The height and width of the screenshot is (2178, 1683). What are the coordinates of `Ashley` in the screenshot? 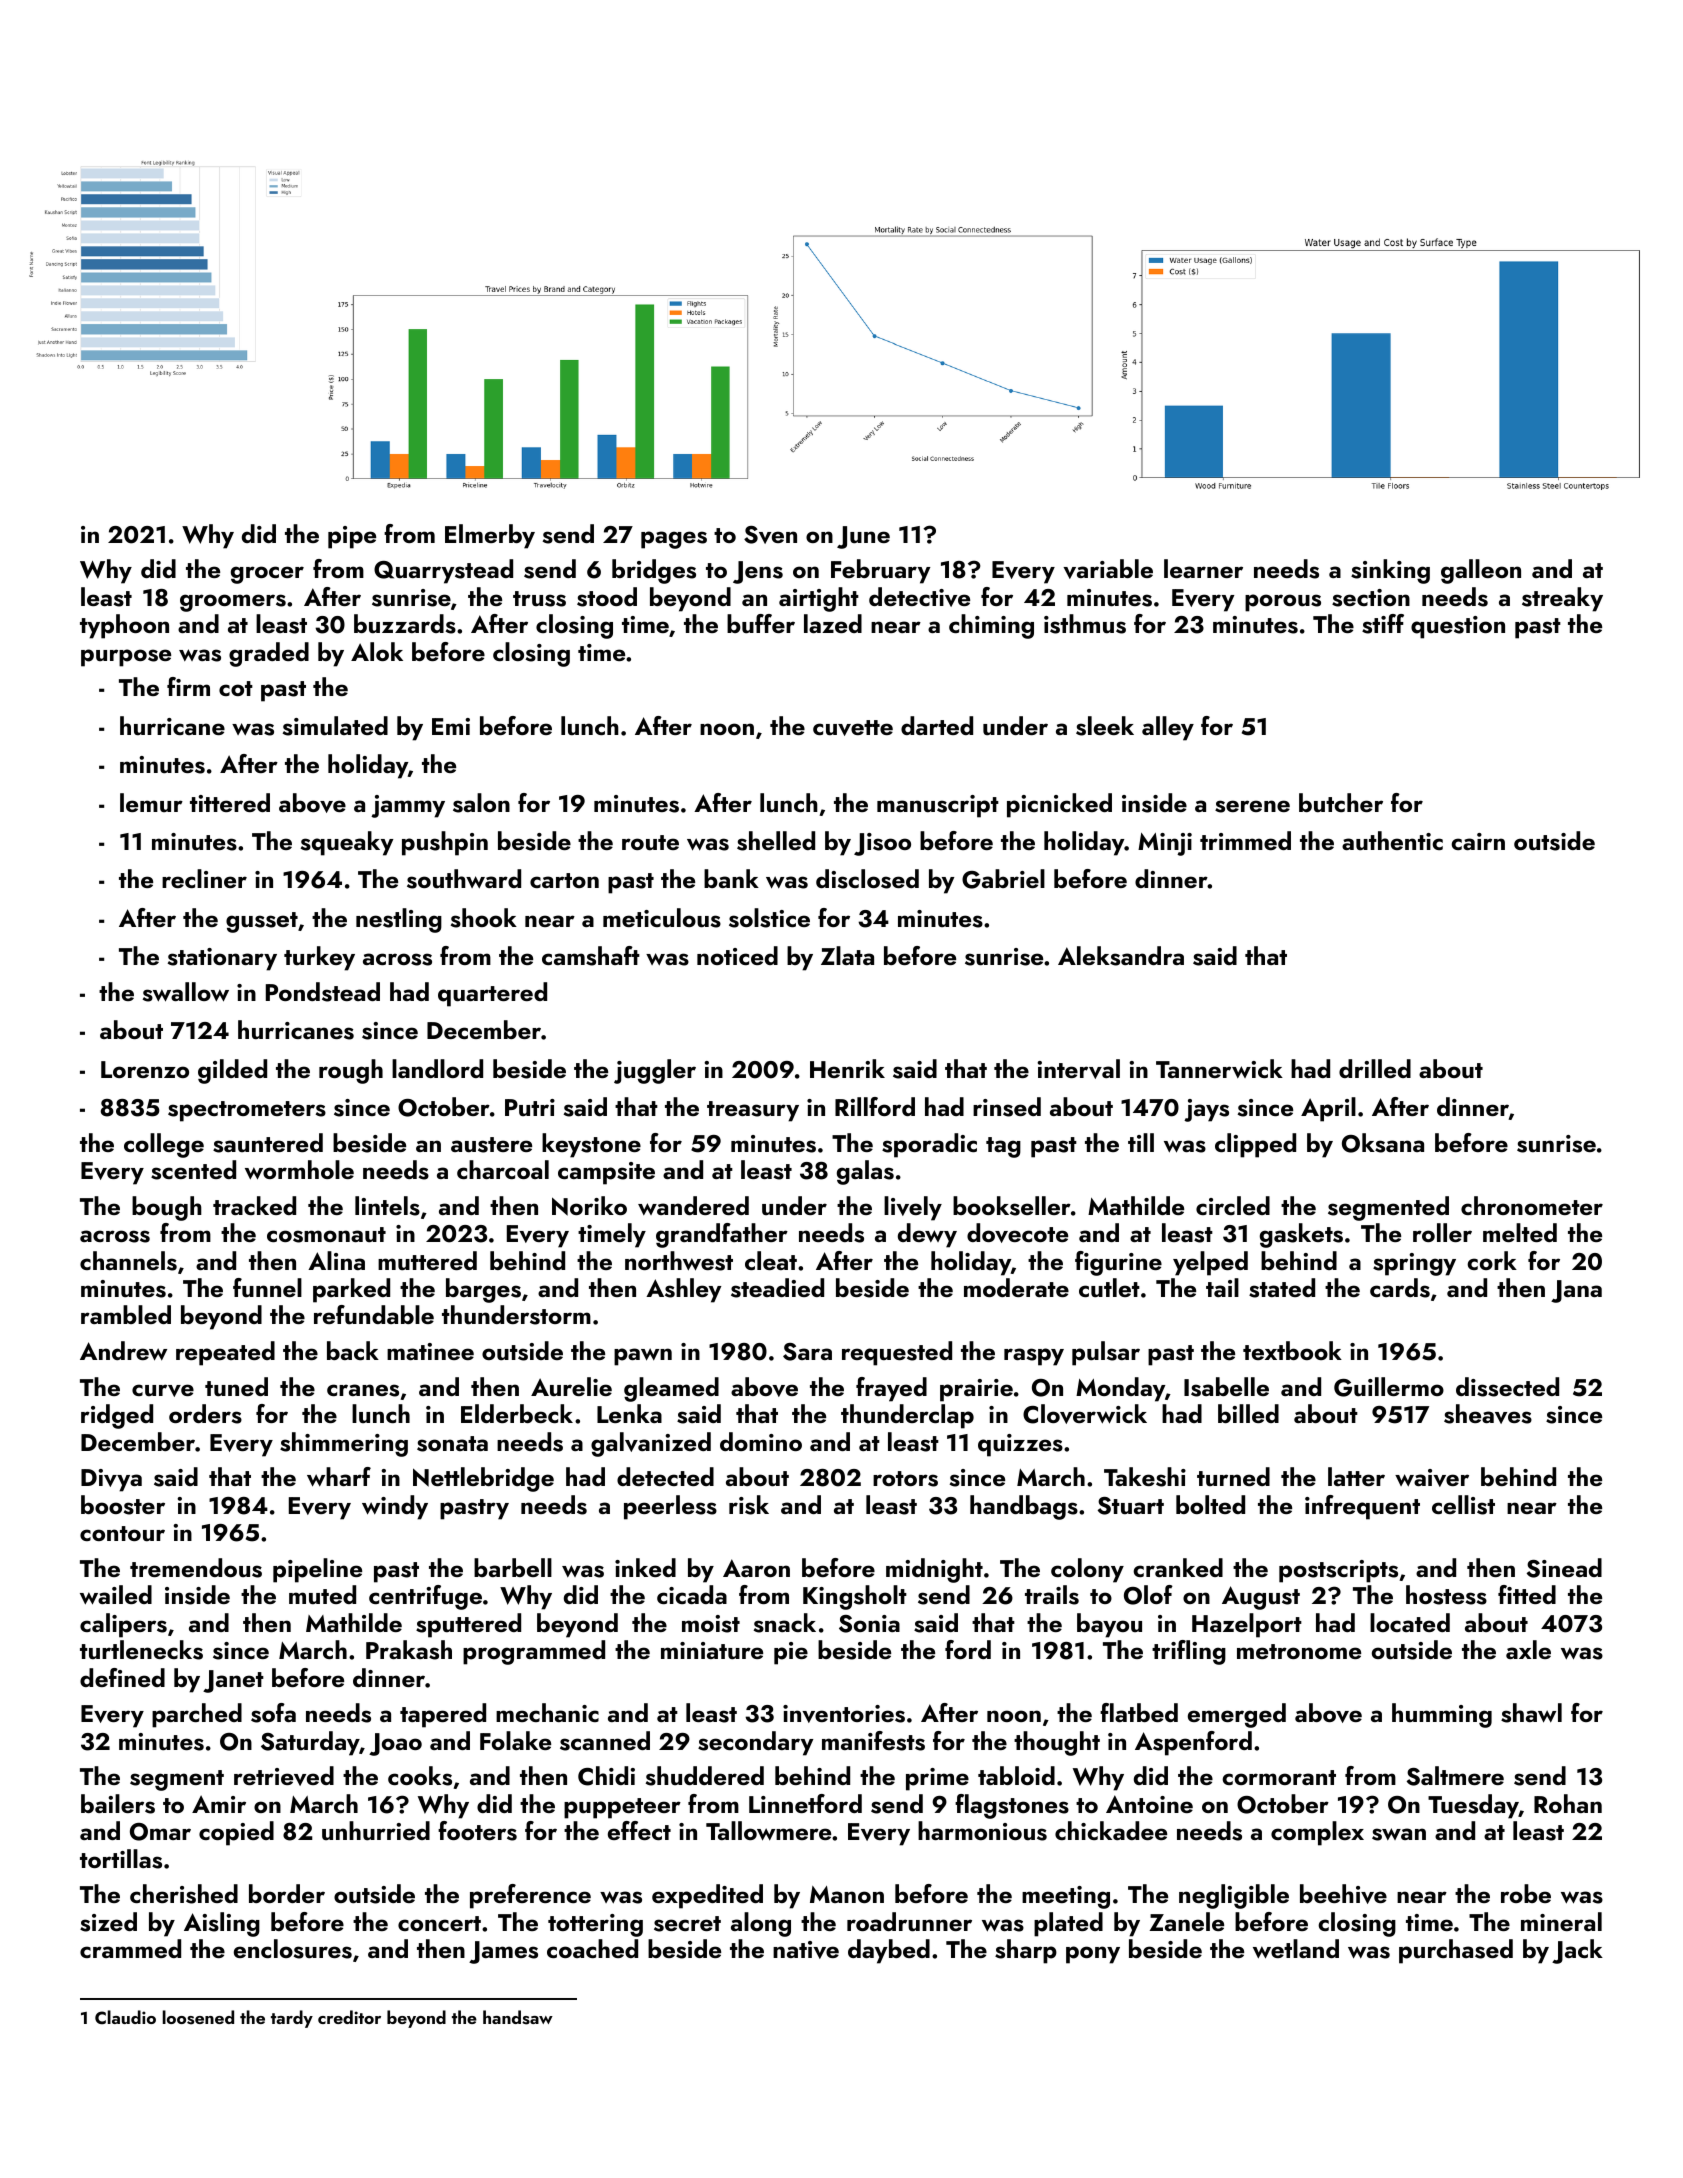 It's located at (683, 1290).
